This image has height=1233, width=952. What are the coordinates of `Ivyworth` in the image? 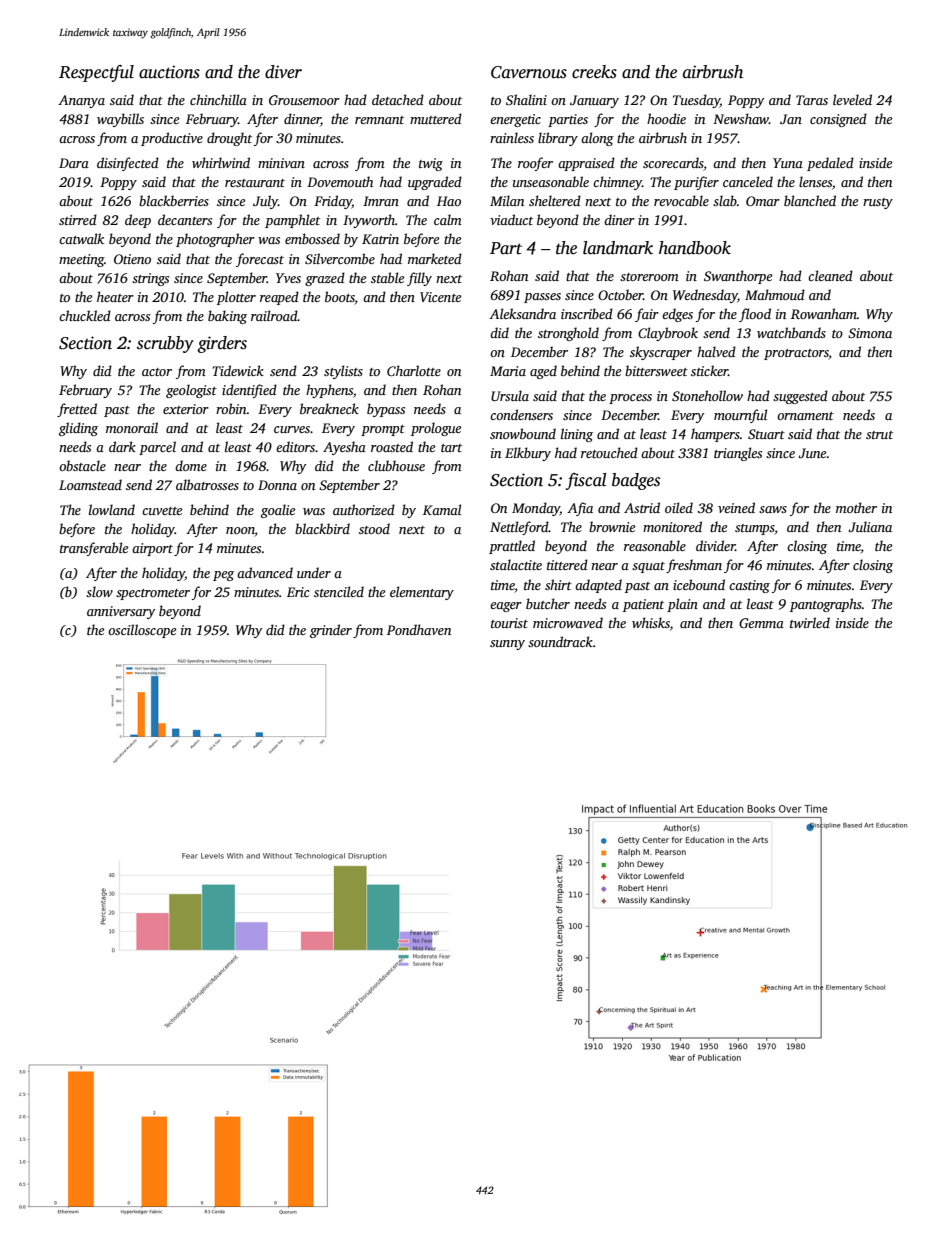 It's located at (369, 221).
